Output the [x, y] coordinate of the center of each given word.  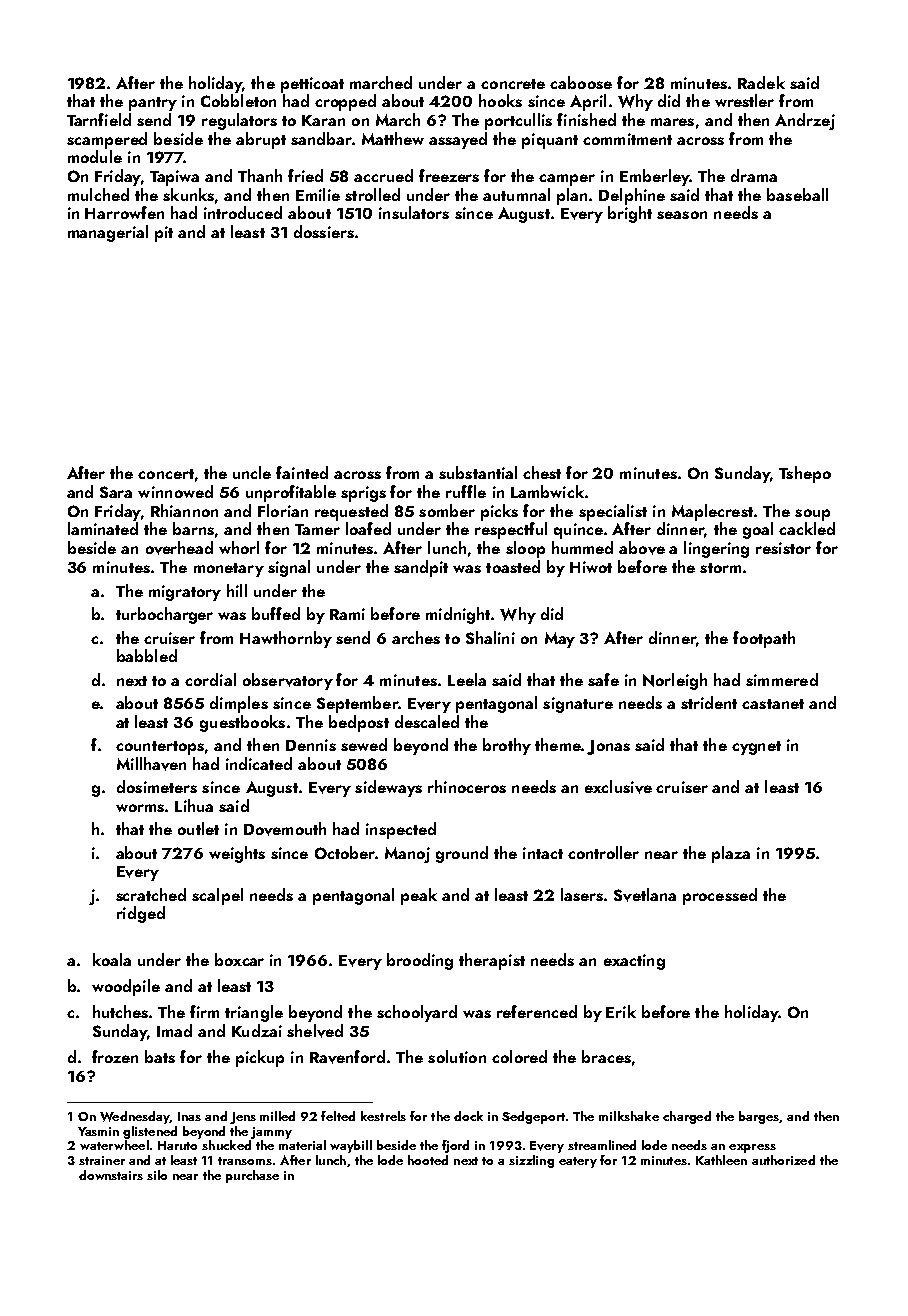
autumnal [516, 194]
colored [519, 1056]
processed [720, 896]
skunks [188, 194]
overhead [179, 548]
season [682, 215]
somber [447, 510]
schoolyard [417, 1013]
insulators [414, 212]
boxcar [239, 959]
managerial [108, 233]
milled [277, 1116]
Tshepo [805, 474]
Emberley [654, 177]
